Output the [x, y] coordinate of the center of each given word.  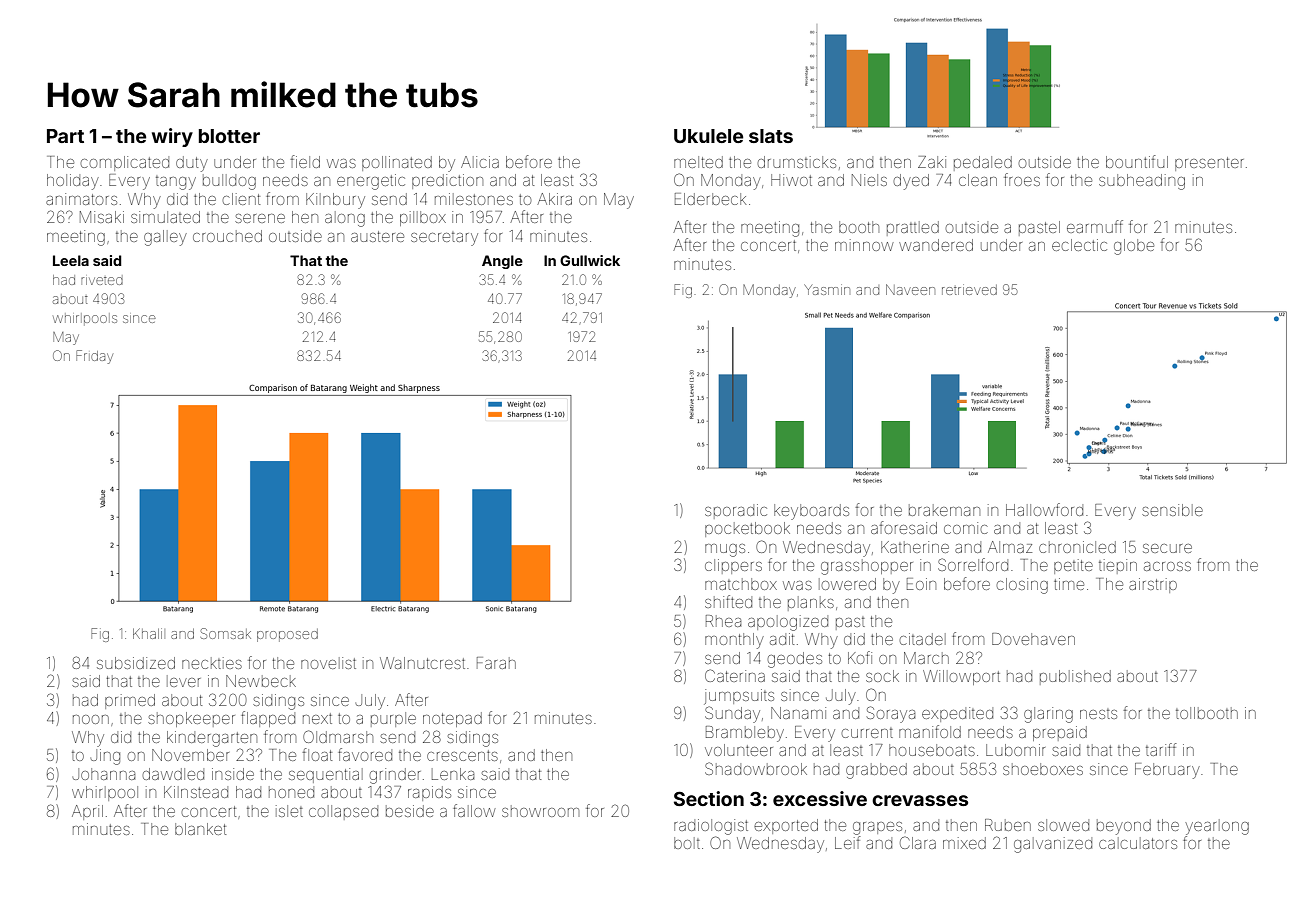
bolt [687, 843]
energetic [371, 182]
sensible [1172, 510]
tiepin [1118, 566]
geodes [795, 660]
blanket [200, 829]
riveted [102, 281]
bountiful [1137, 161]
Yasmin [827, 289]
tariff [1161, 749]
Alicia [480, 162]
